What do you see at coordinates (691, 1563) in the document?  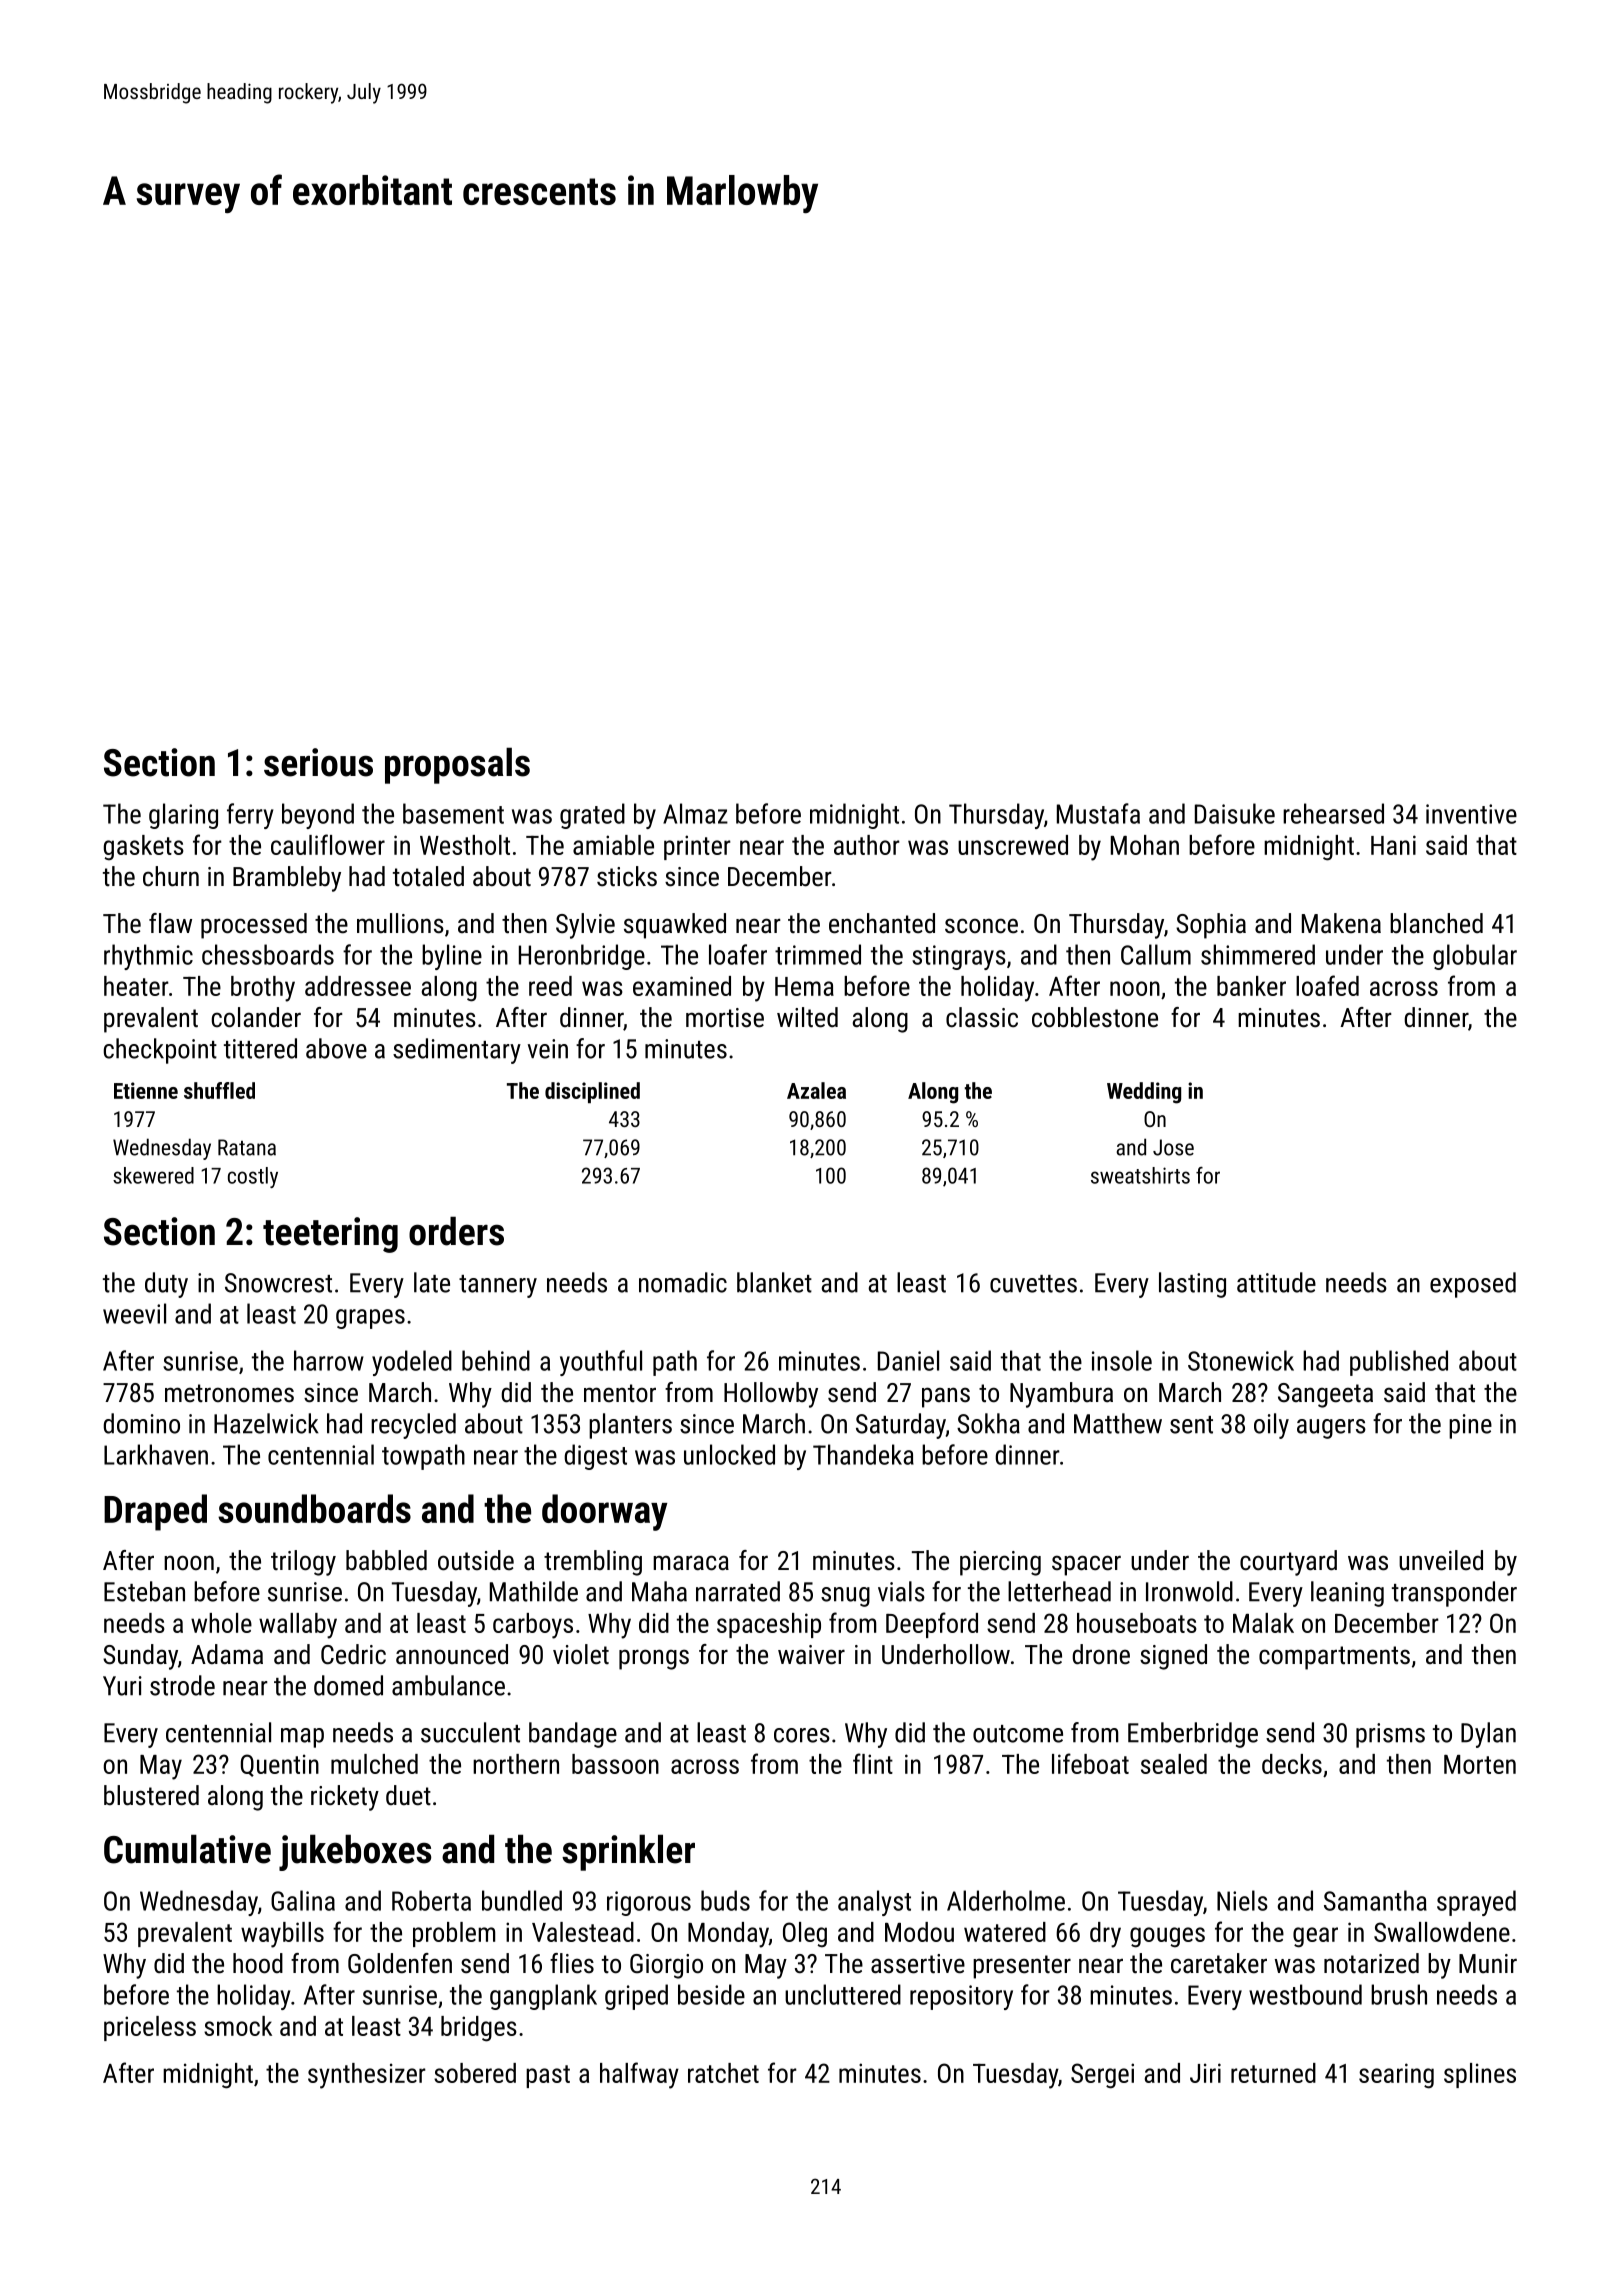 I see `maraca` at bounding box center [691, 1563].
